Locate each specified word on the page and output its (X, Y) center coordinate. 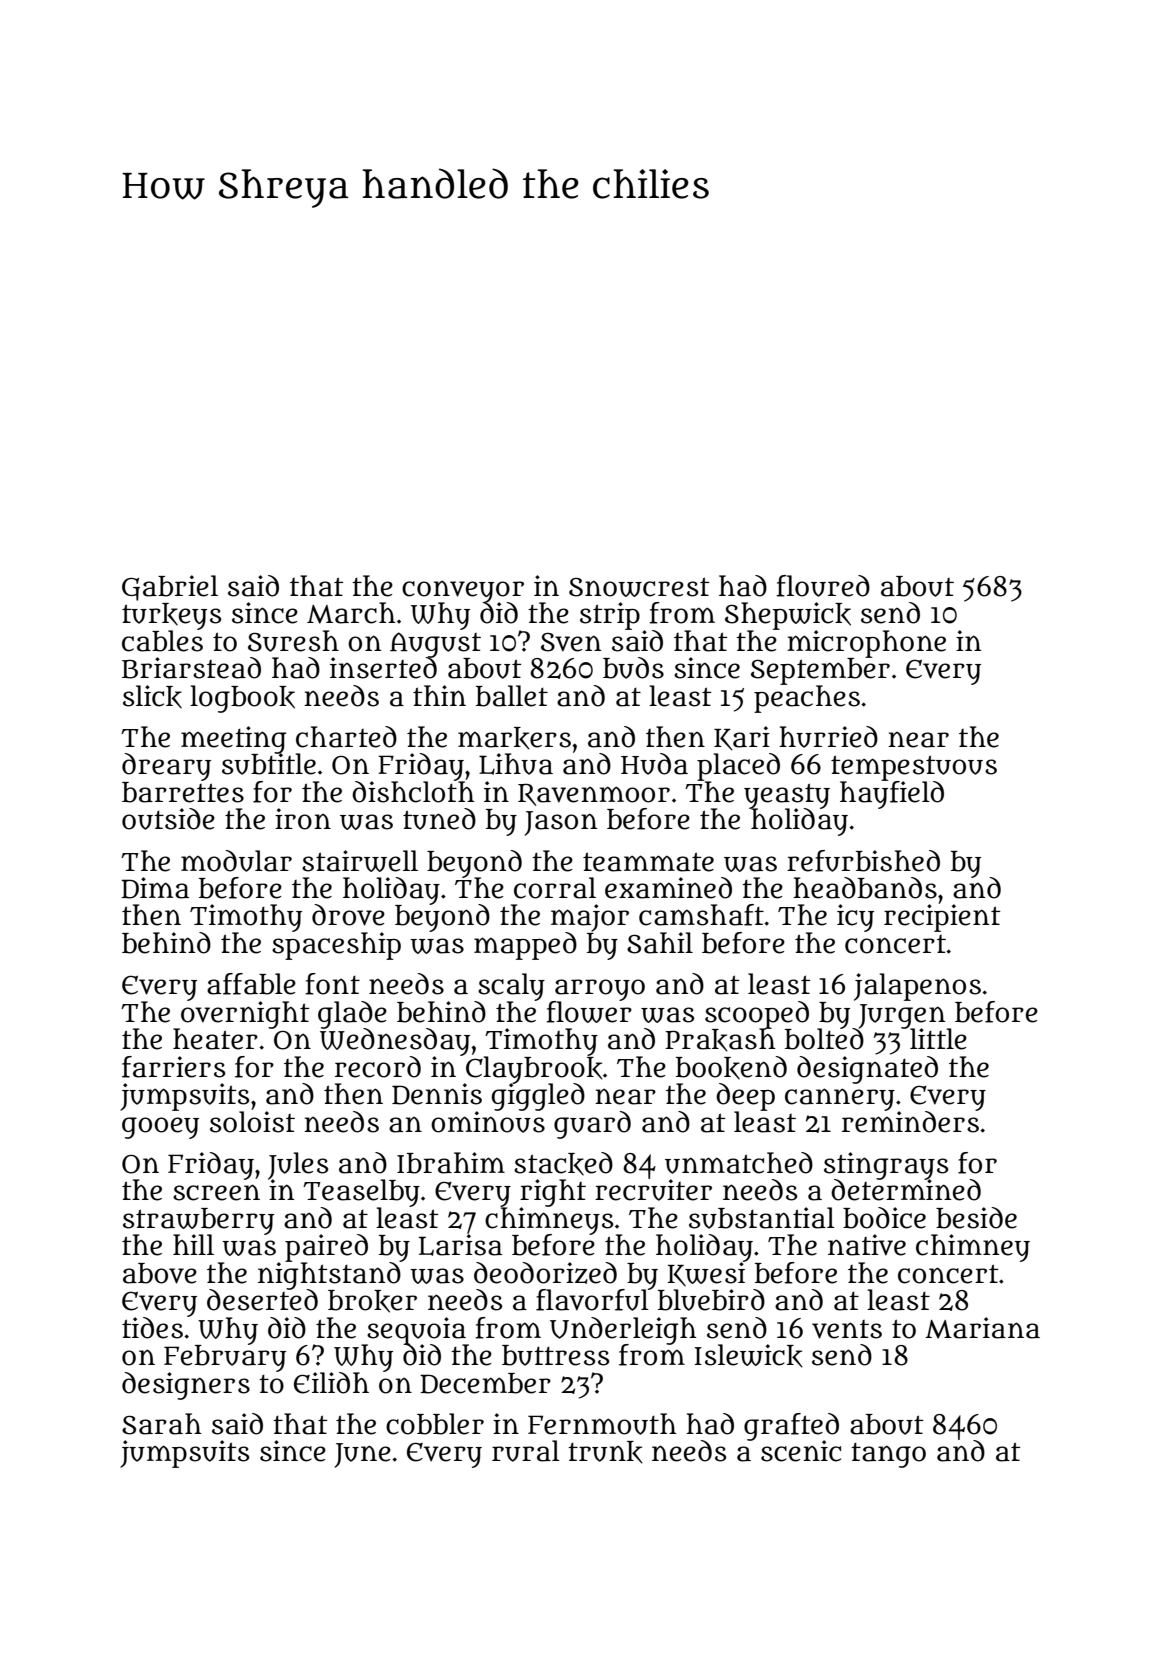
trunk (605, 1452)
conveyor (463, 591)
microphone (866, 644)
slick (152, 697)
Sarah (162, 1424)
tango (888, 1455)
